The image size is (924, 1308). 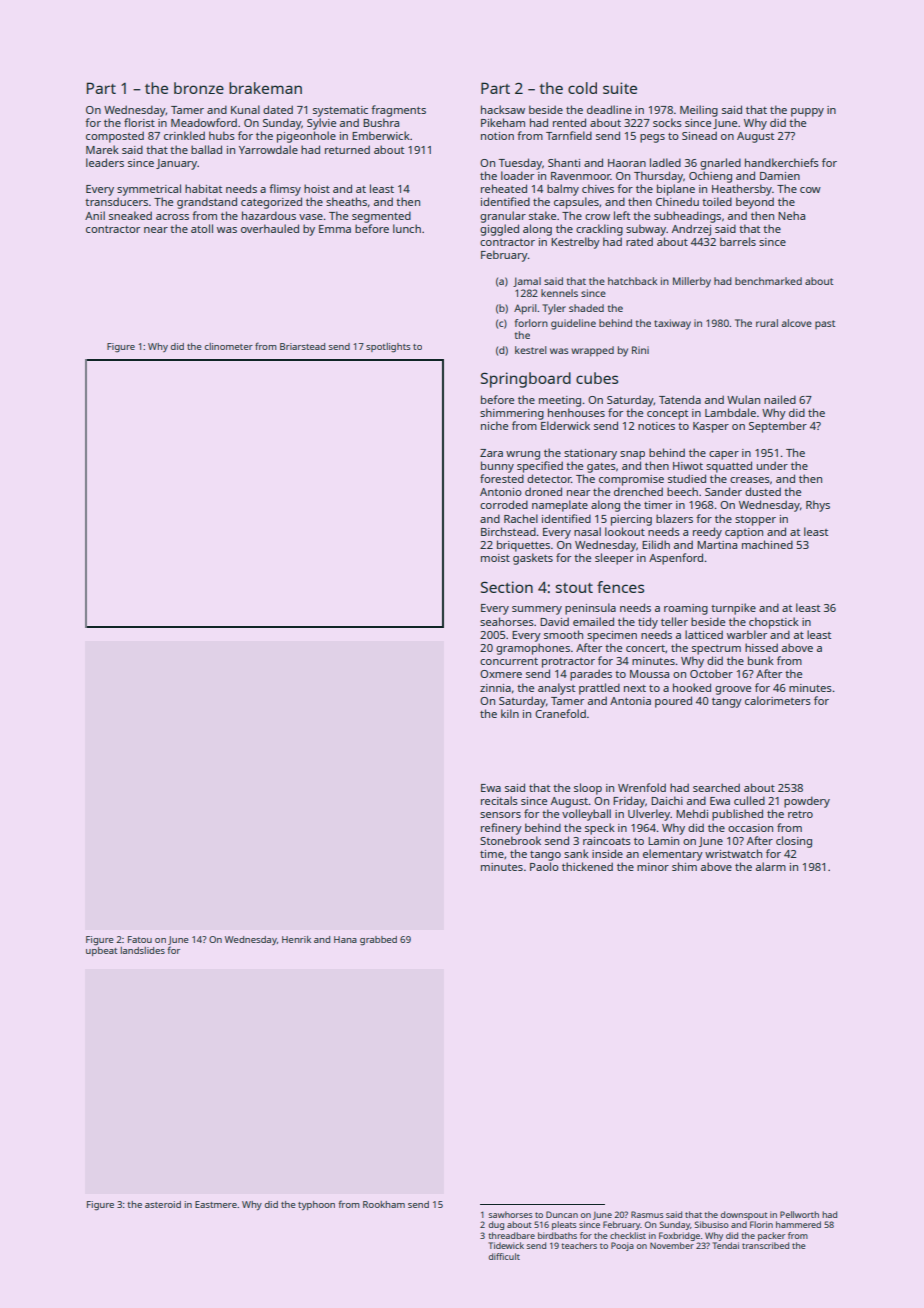 What do you see at coordinates (554, 621) in the screenshot?
I see `David` at bounding box center [554, 621].
